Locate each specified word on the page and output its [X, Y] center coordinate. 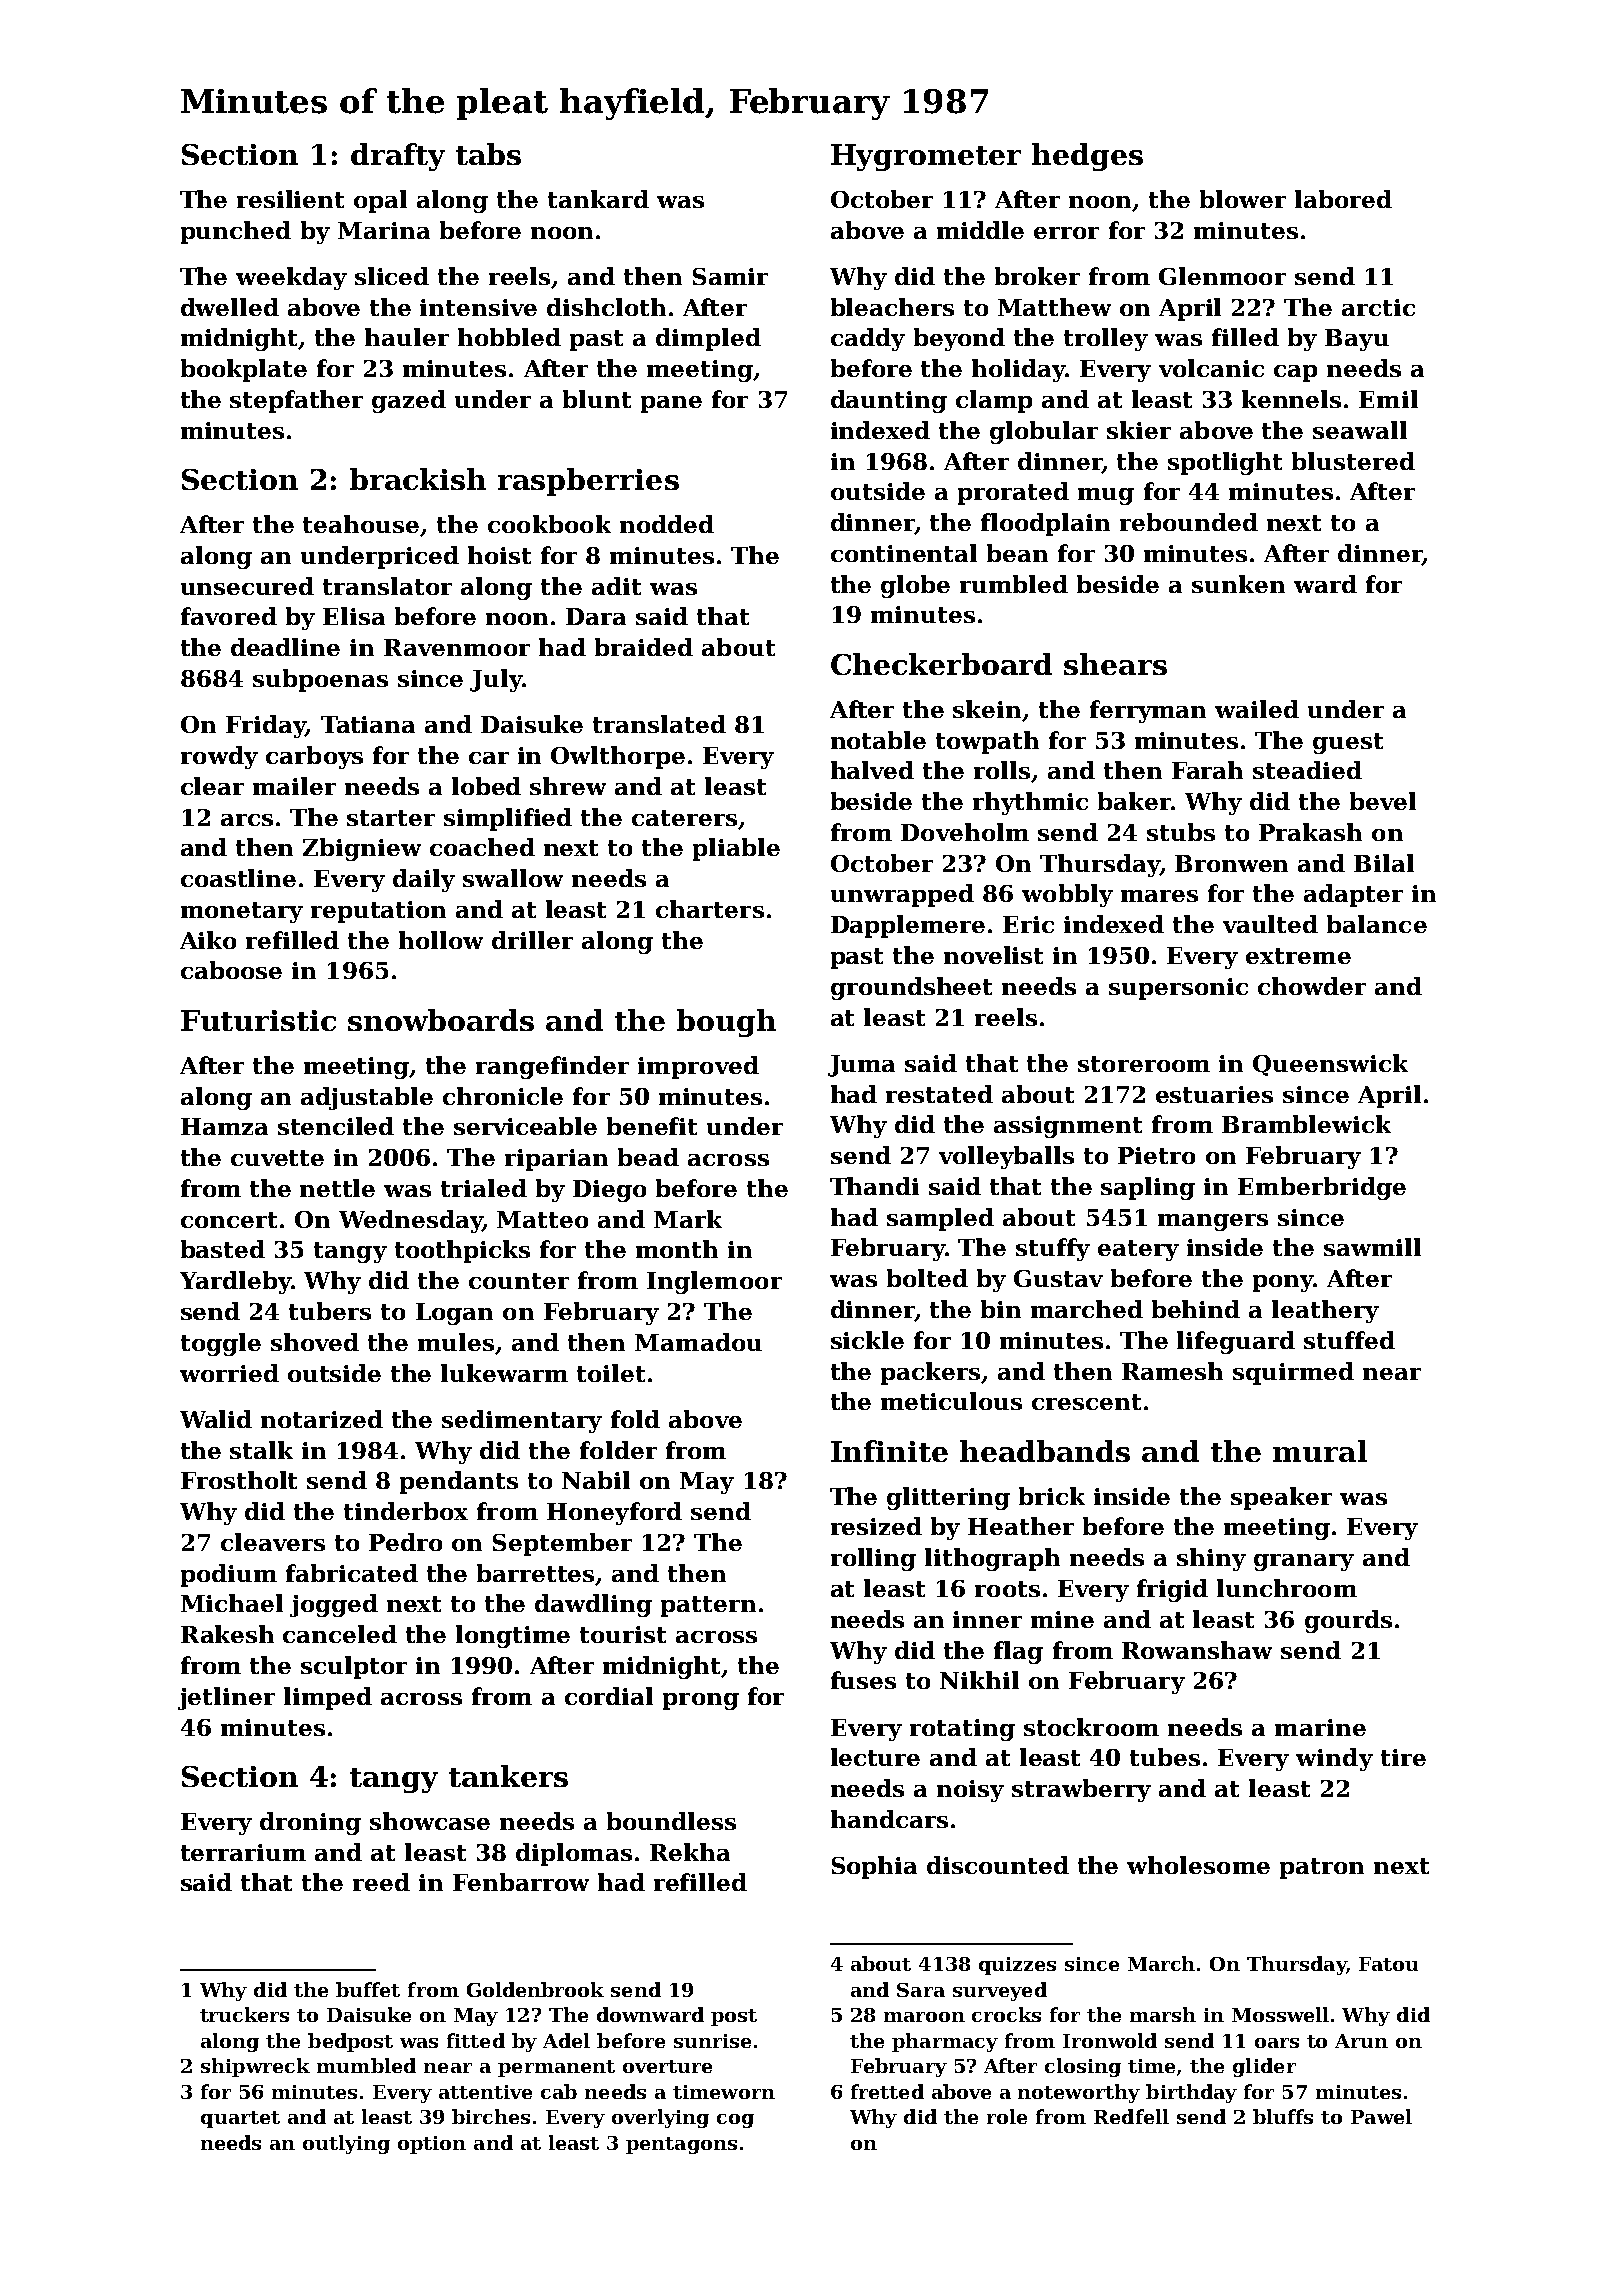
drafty [398, 157]
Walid [216, 1419]
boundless [671, 1821]
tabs [488, 154]
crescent [1086, 1402]
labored [1343, 199]
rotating [962, 1730]
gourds [1348, 1621]
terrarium [243, 1852]
